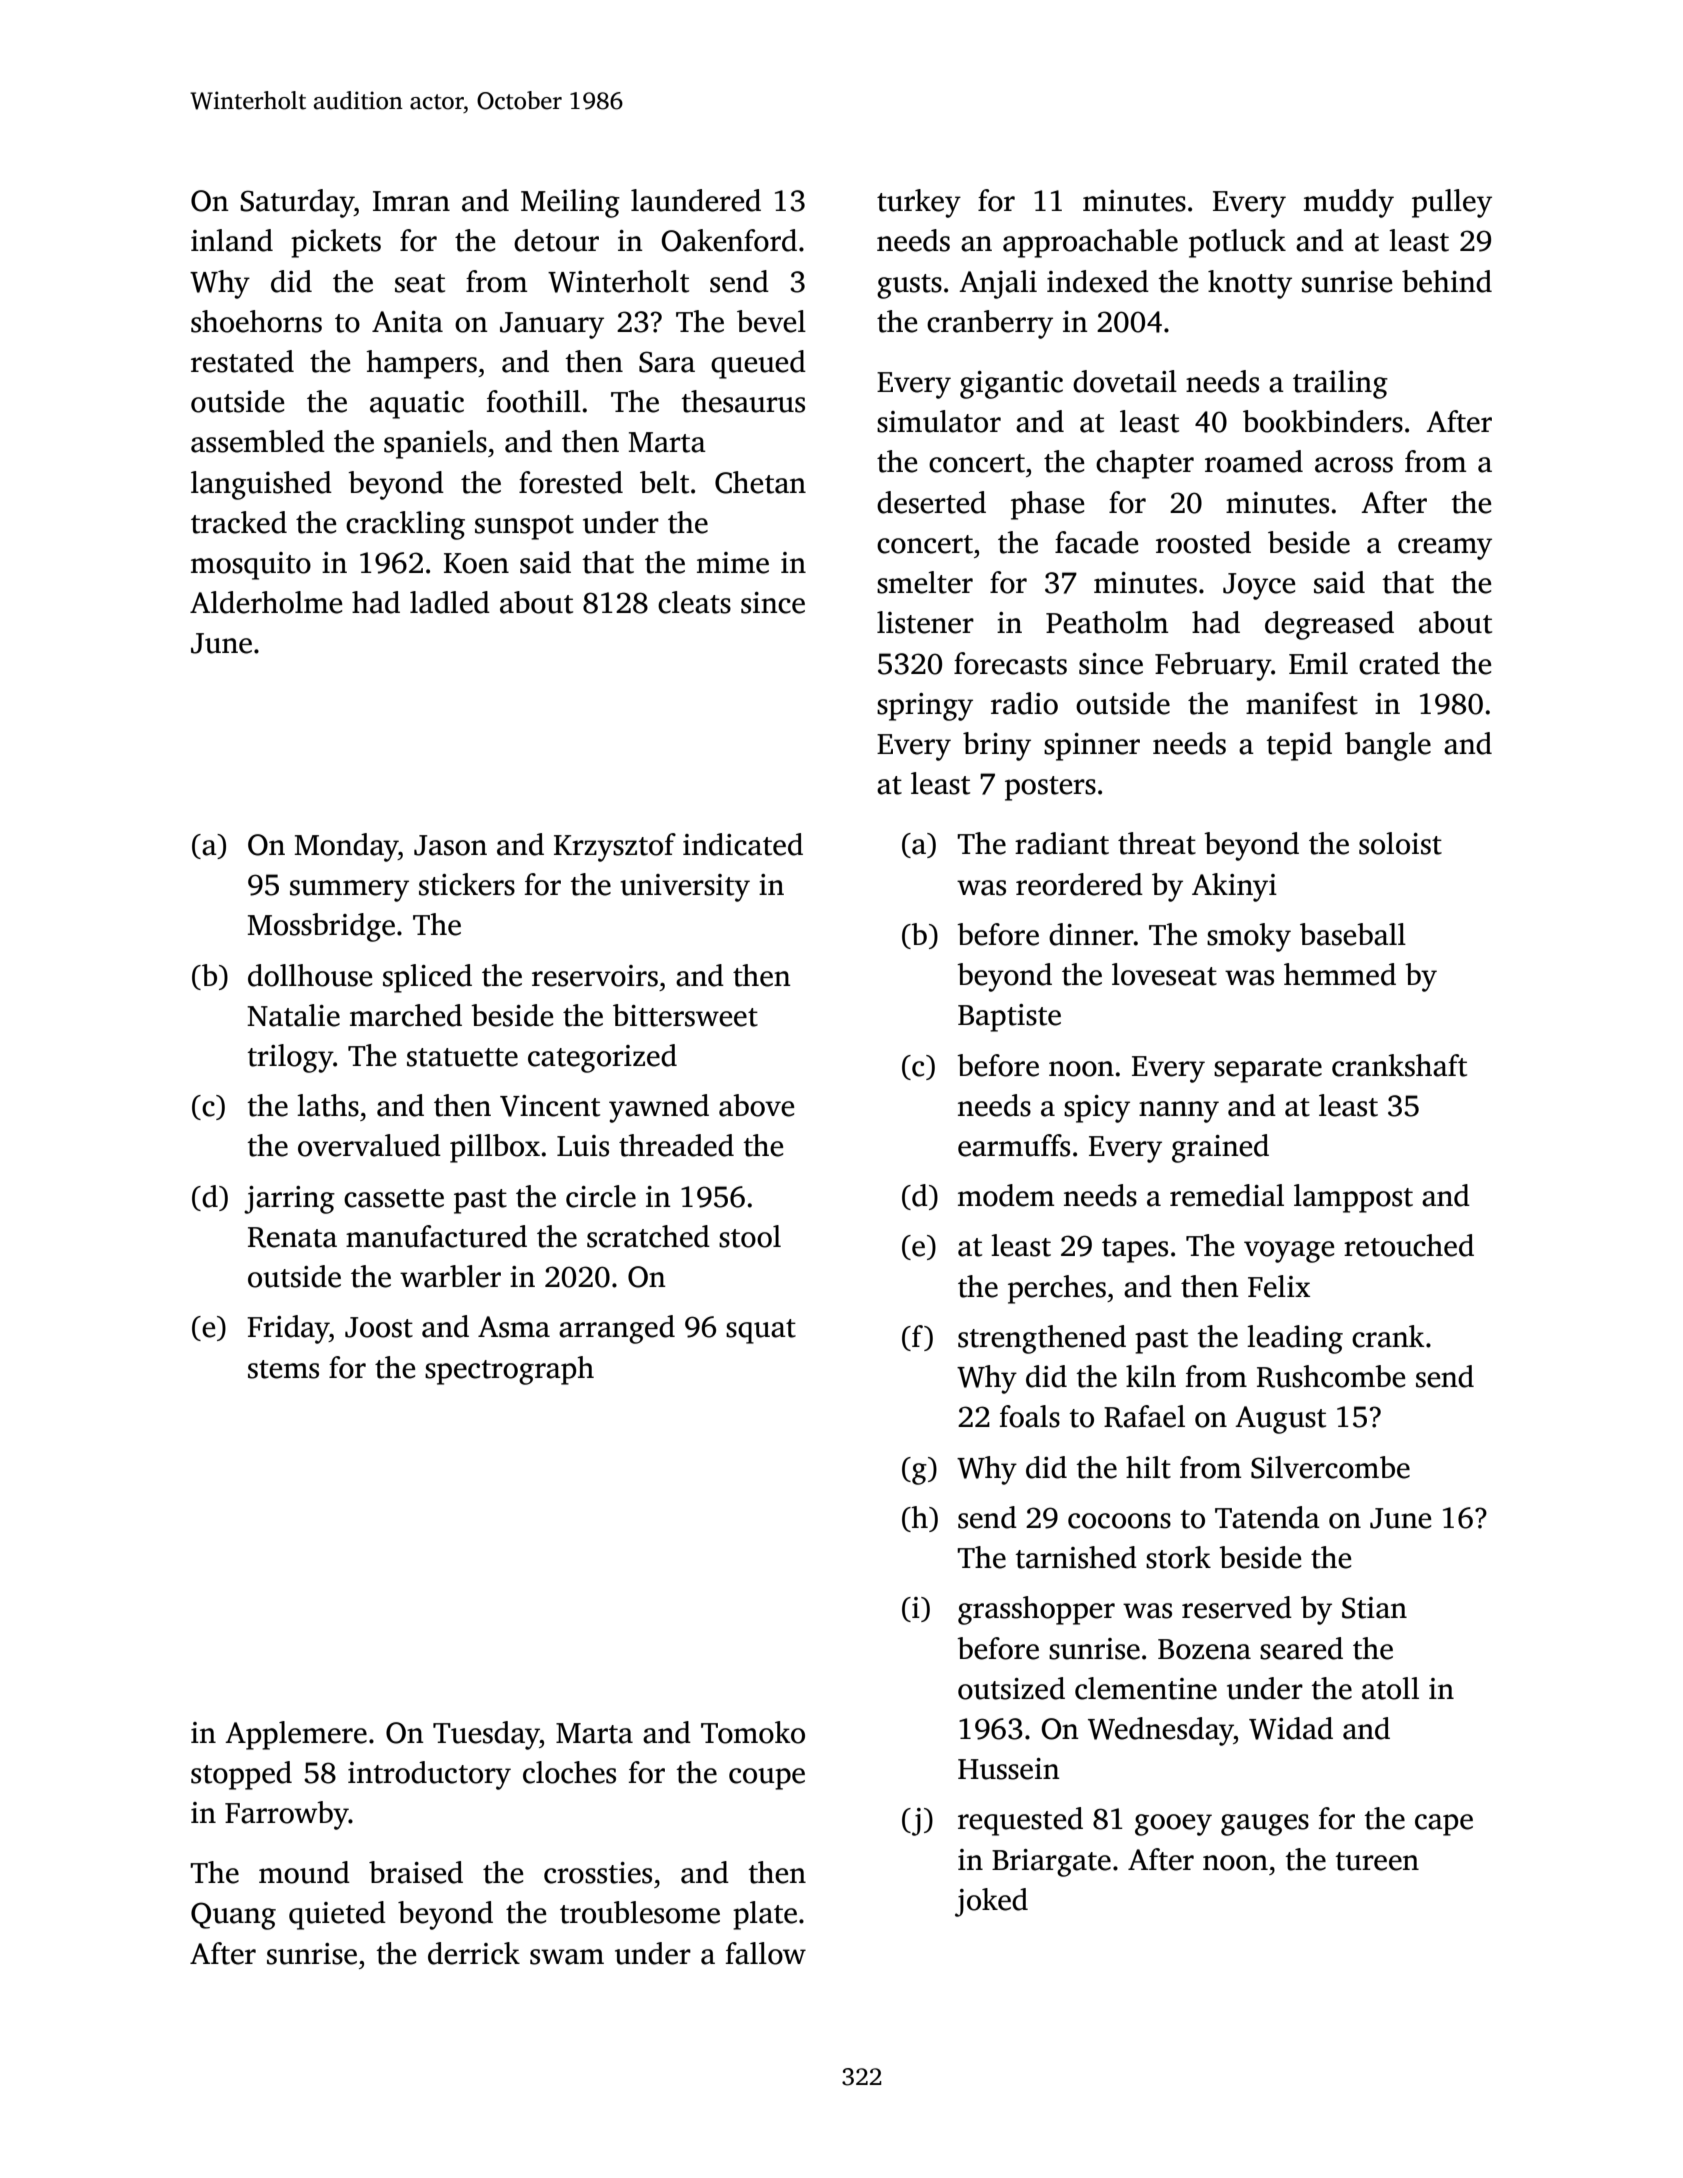 Image resolution: width=1683 pixels, height=2178 pixels. I want to click on turkey, so click(919, 203).
